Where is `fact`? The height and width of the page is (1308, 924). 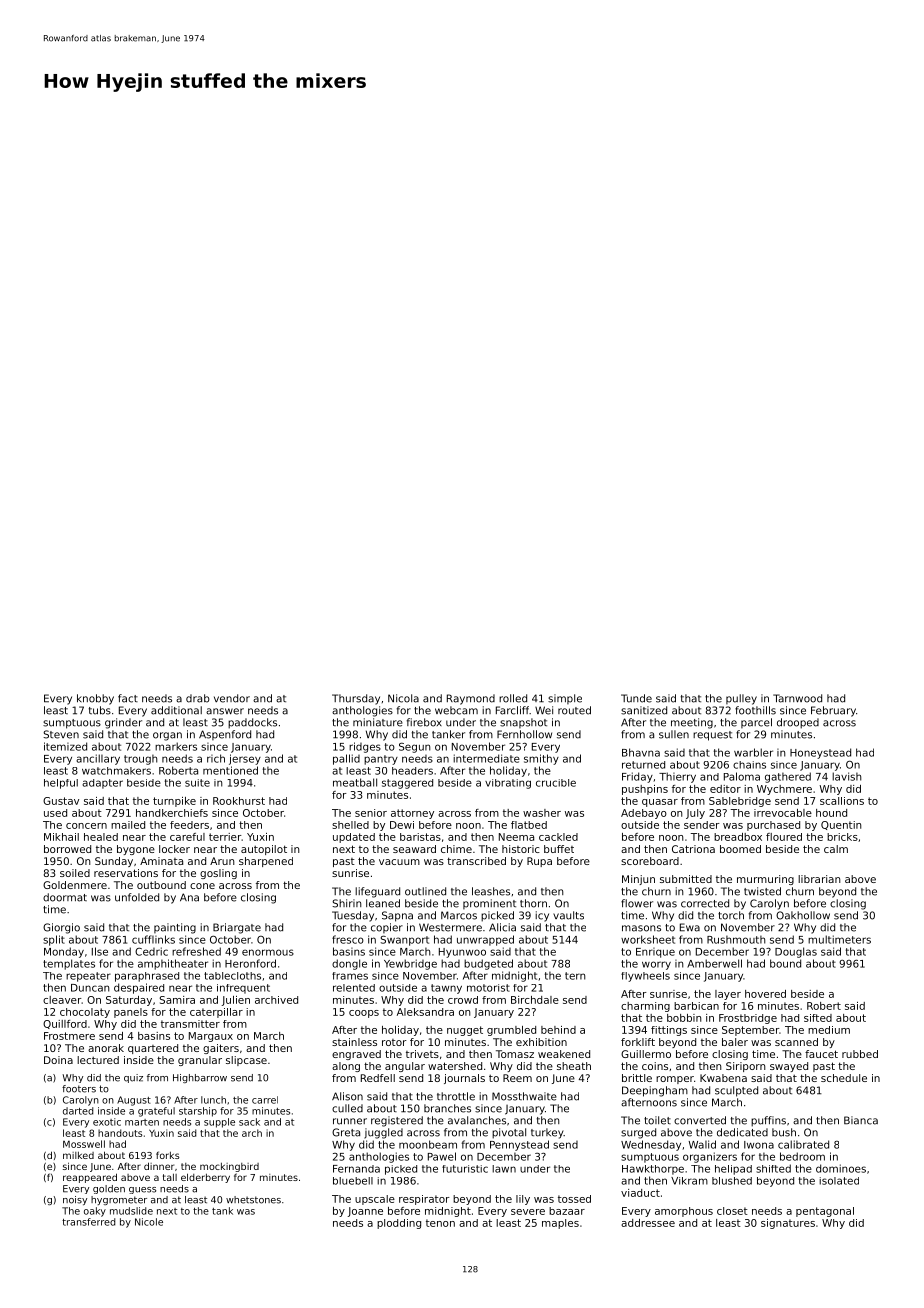 fact is located at coordinates (128, 698).
